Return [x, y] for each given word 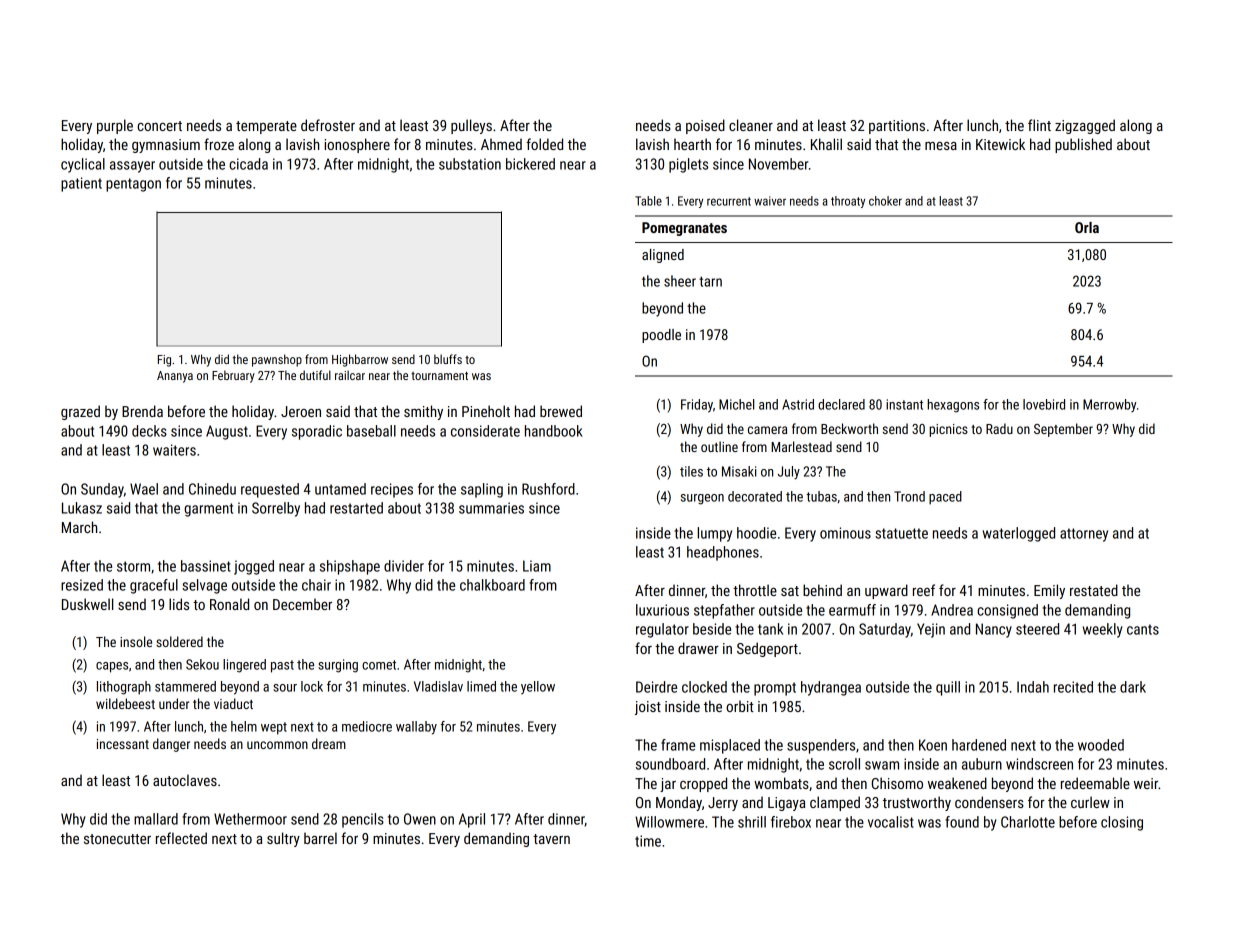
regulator [662, 630]
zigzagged [1085, 126]
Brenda [142, 411]
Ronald [229, 604]
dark [1133, 687]
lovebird [1044, 404]
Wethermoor [250, 819]
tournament [439, 375]
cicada [248, 164]
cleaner [751, 125]
